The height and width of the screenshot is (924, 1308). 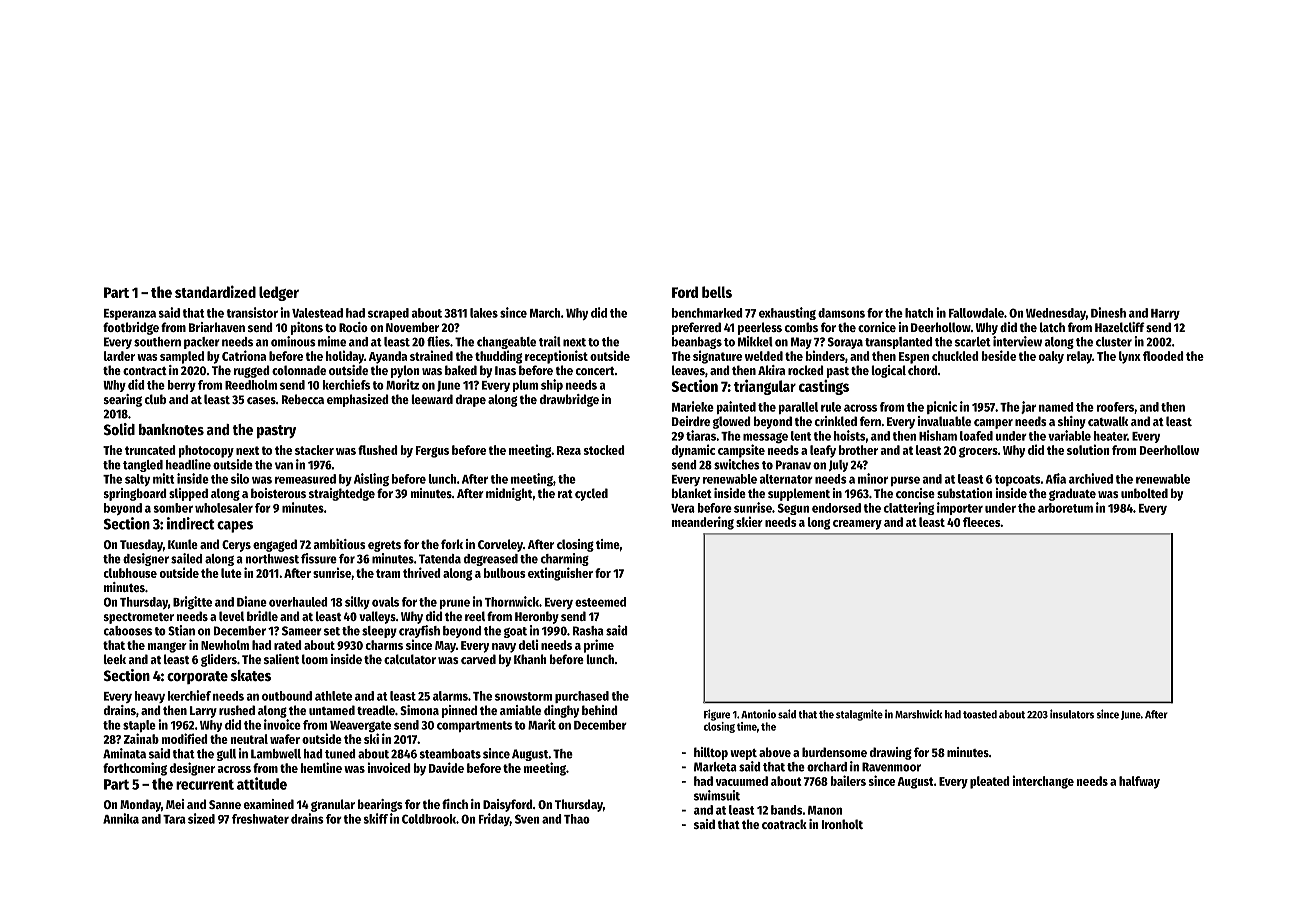 I want to click on capes, so click(x=235, y=527).
